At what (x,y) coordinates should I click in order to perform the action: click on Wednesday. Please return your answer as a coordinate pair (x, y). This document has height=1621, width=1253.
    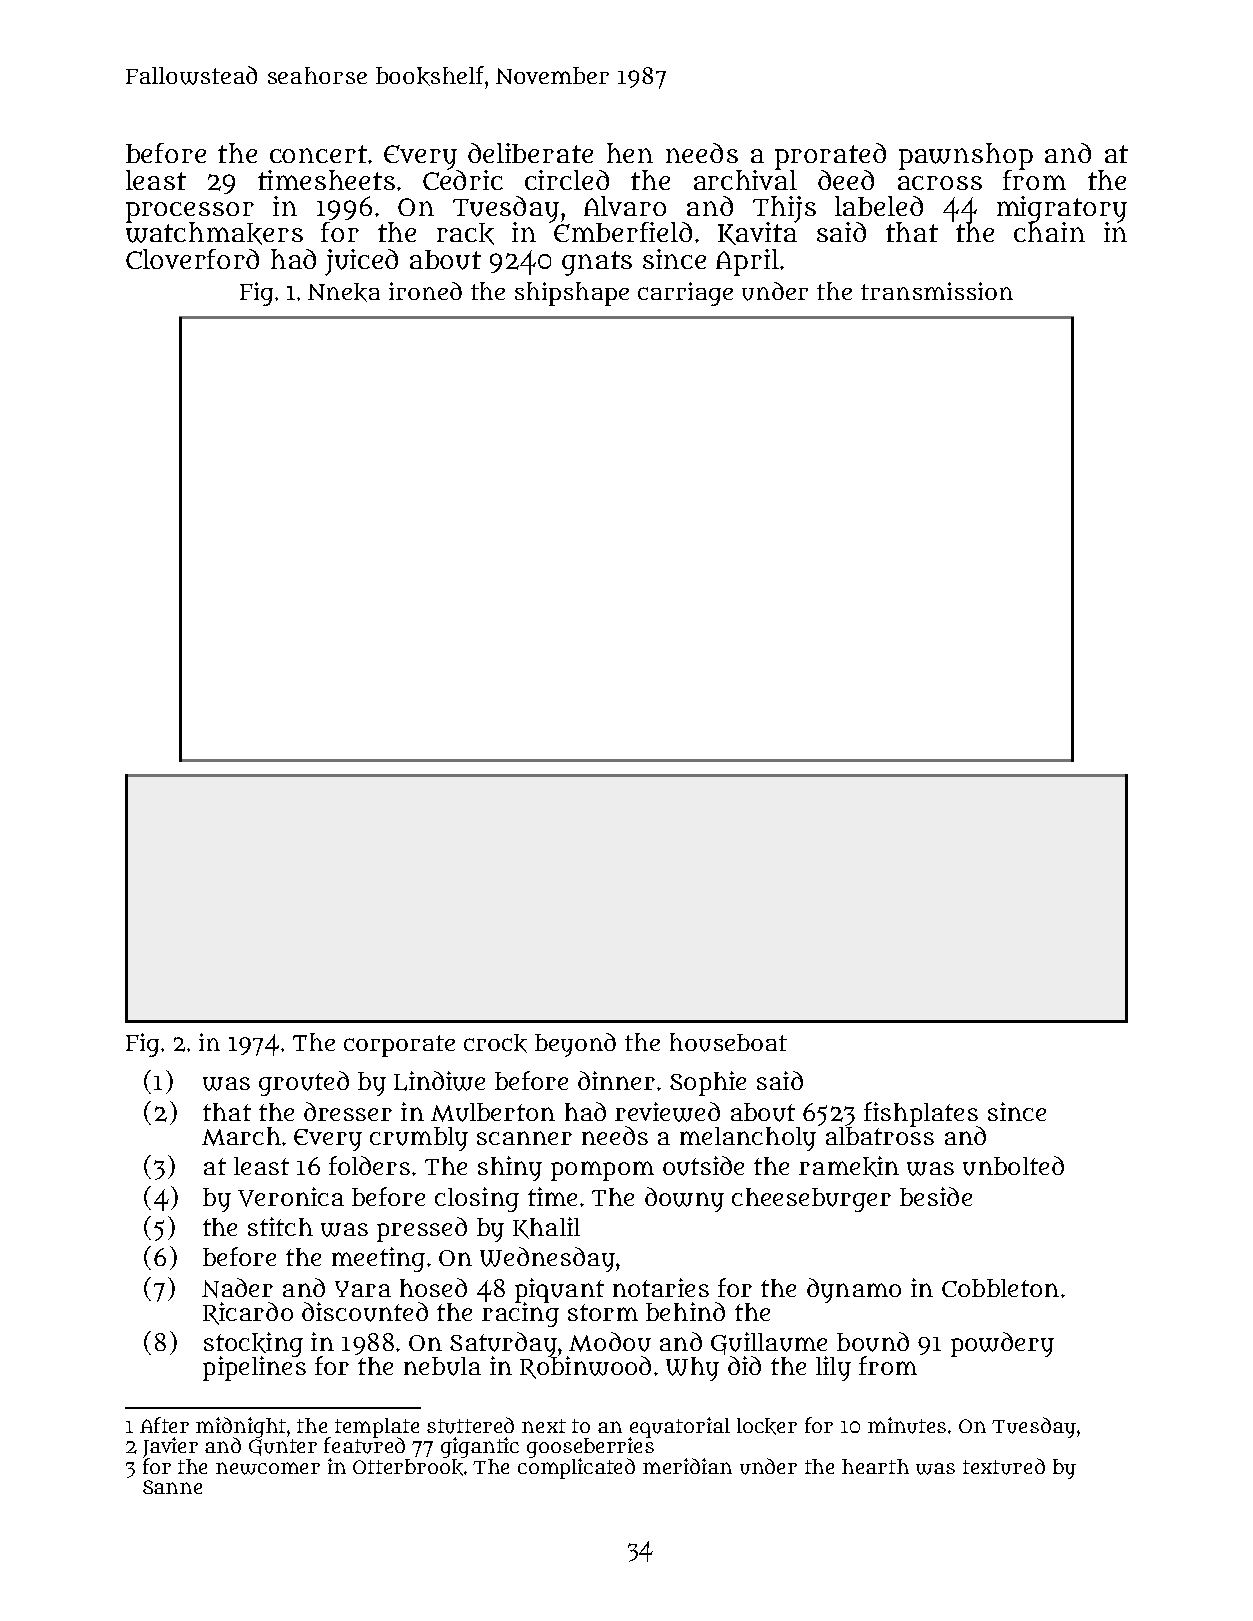
    Looking at the image, I should click on (547, 1259).
